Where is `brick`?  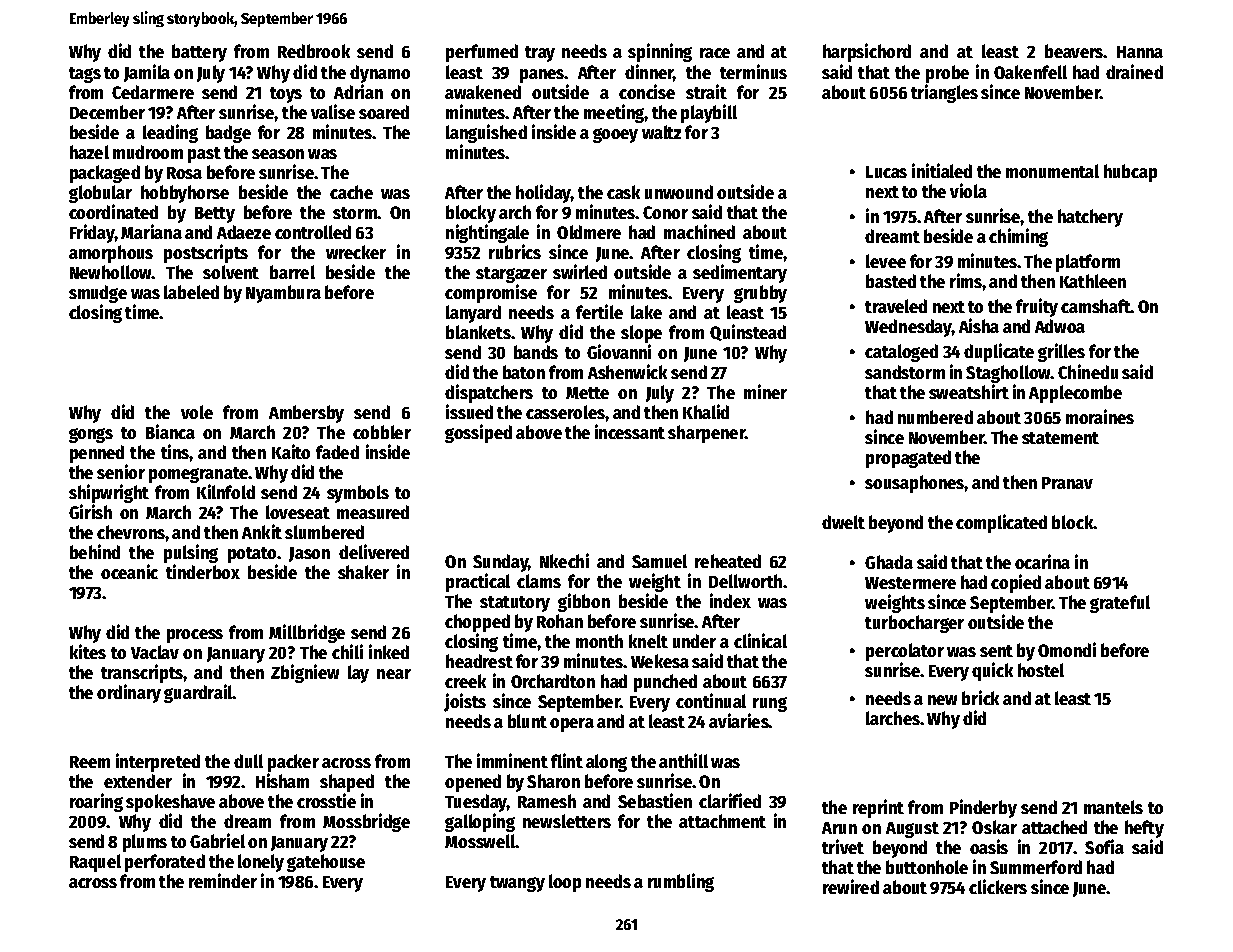
brick is located at coordinates (980, 697).
